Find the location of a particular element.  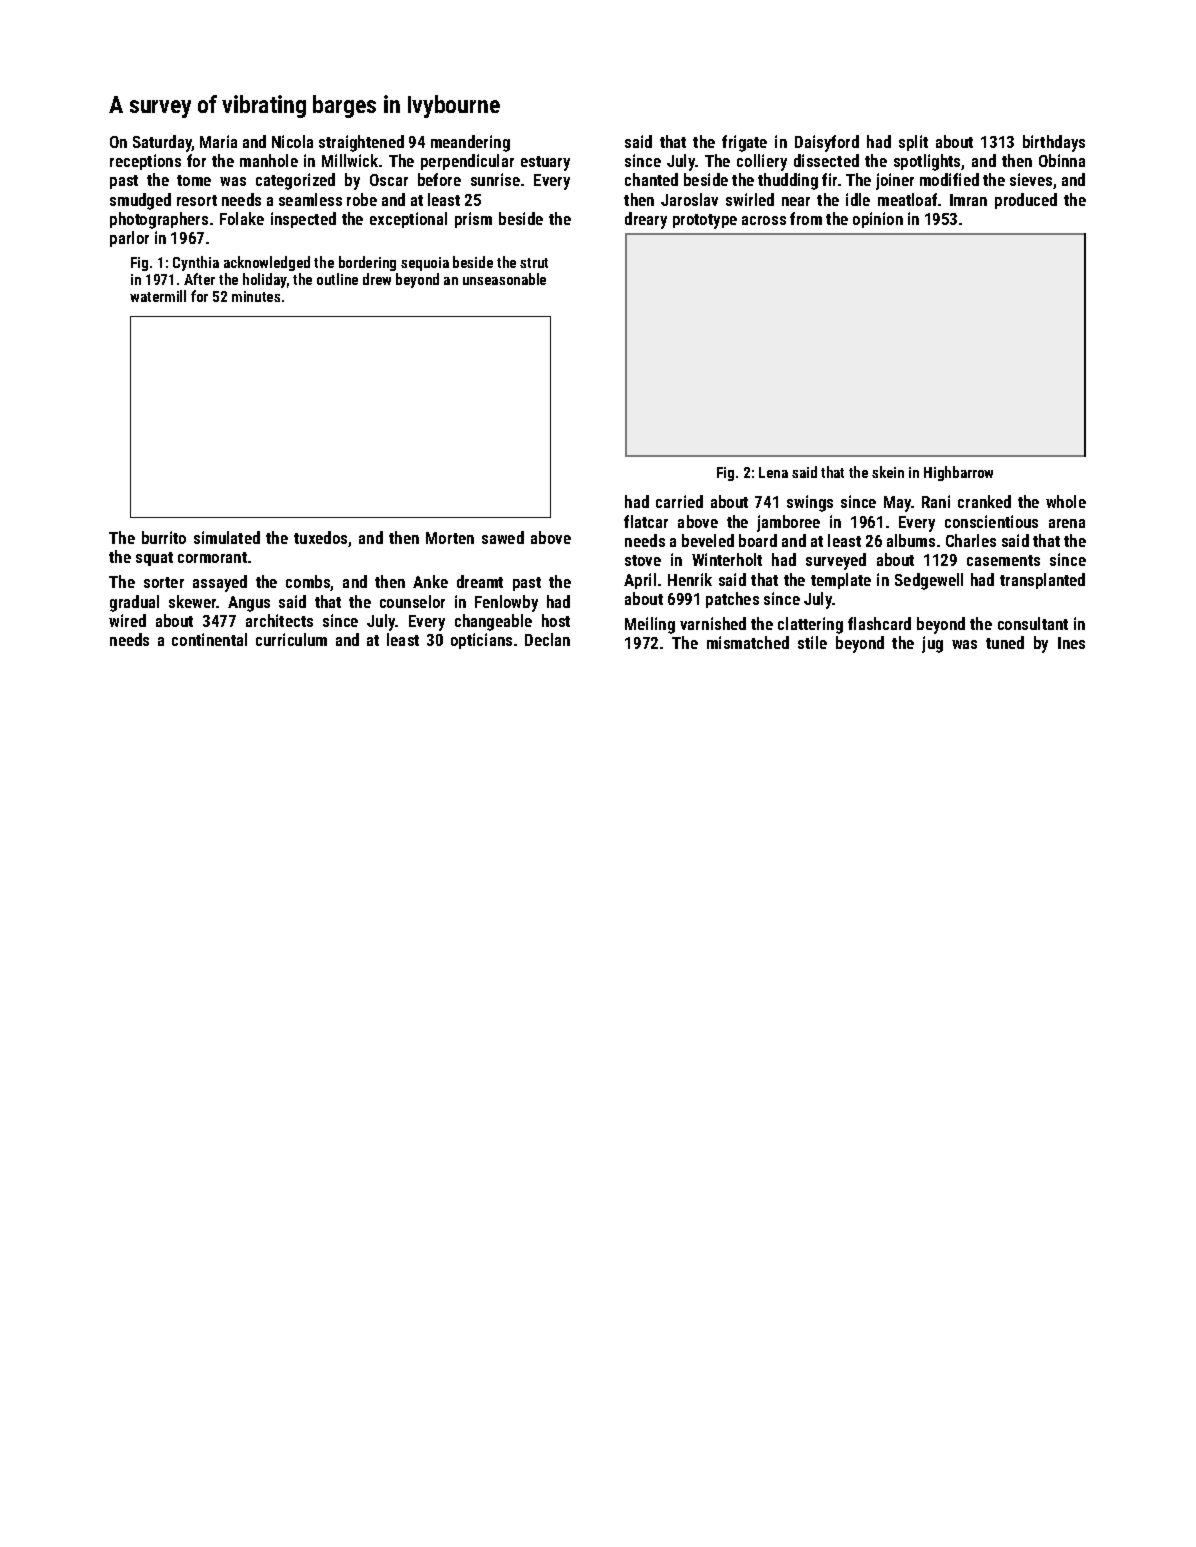

stove is located at coordinates (643, 560).
